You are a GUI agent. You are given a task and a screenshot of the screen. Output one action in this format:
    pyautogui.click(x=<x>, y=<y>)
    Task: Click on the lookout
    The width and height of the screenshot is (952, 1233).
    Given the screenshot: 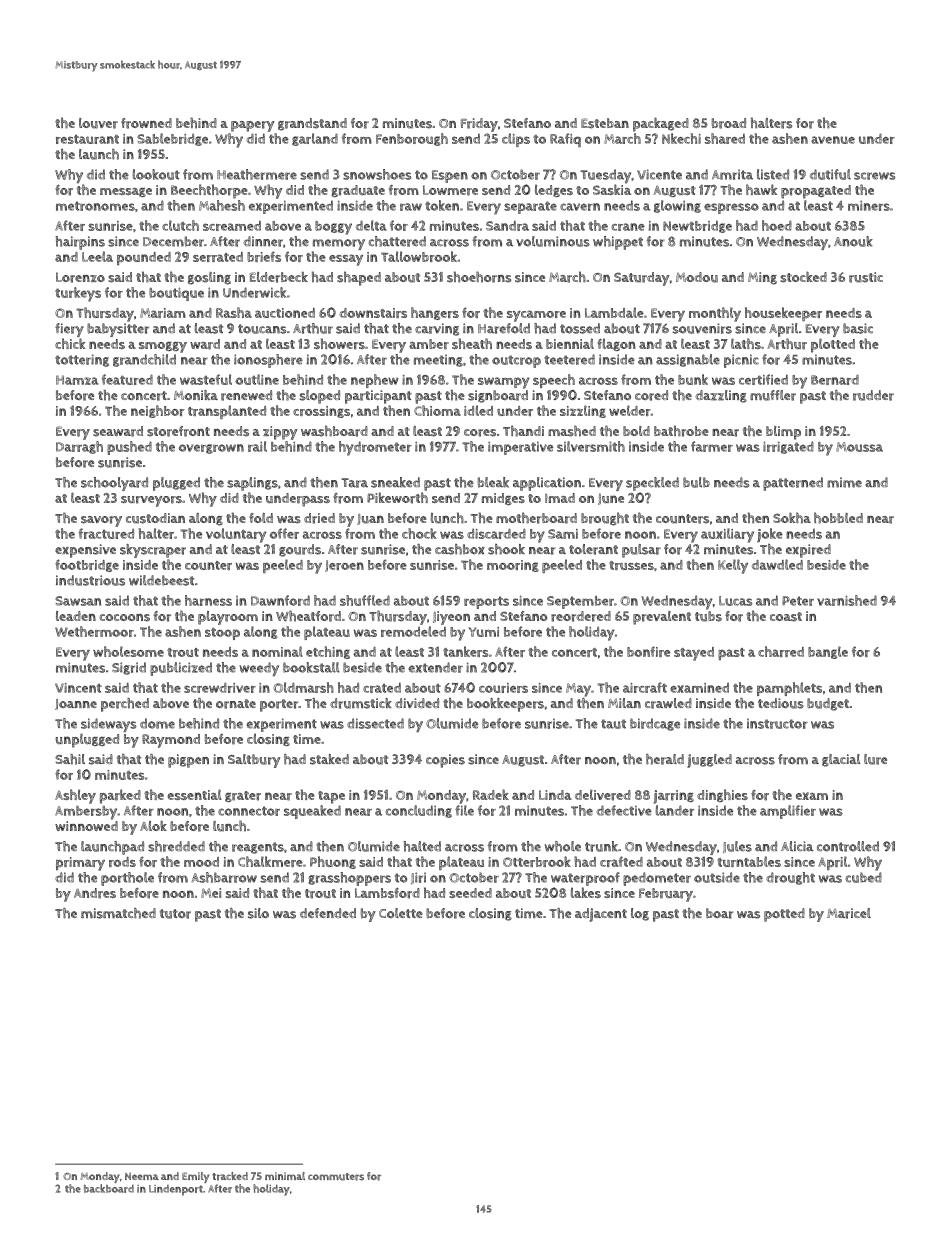 What is the action you would take?
    pyautogui.click(x=156, y=174)
